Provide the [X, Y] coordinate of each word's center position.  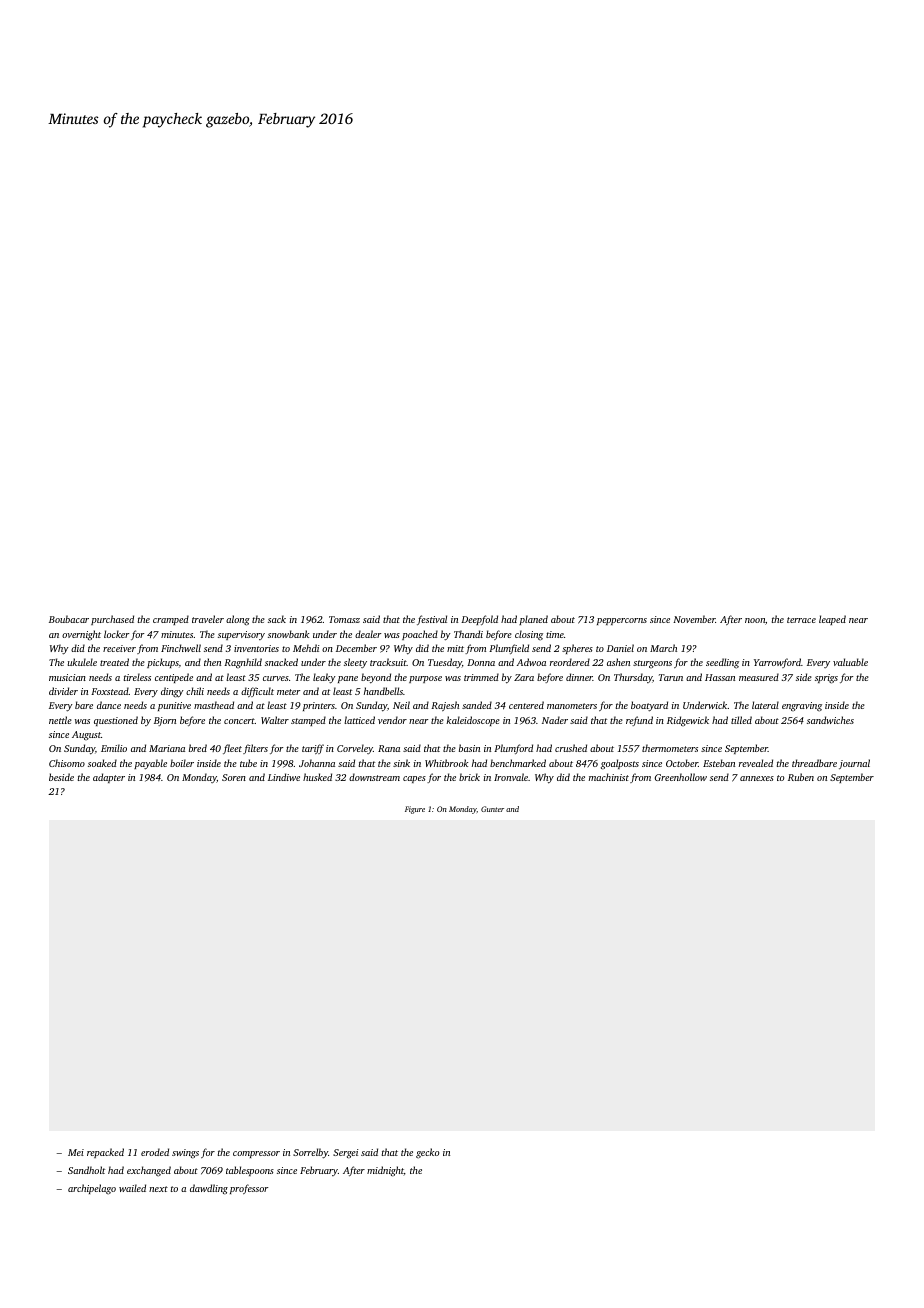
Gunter [492, 809]
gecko [427, 1153]
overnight [81, 635]
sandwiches [830, 720]
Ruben [801, 777]
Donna [481, 662]
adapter [109, 778]
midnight [385, 1171]
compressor [256, 1154]
